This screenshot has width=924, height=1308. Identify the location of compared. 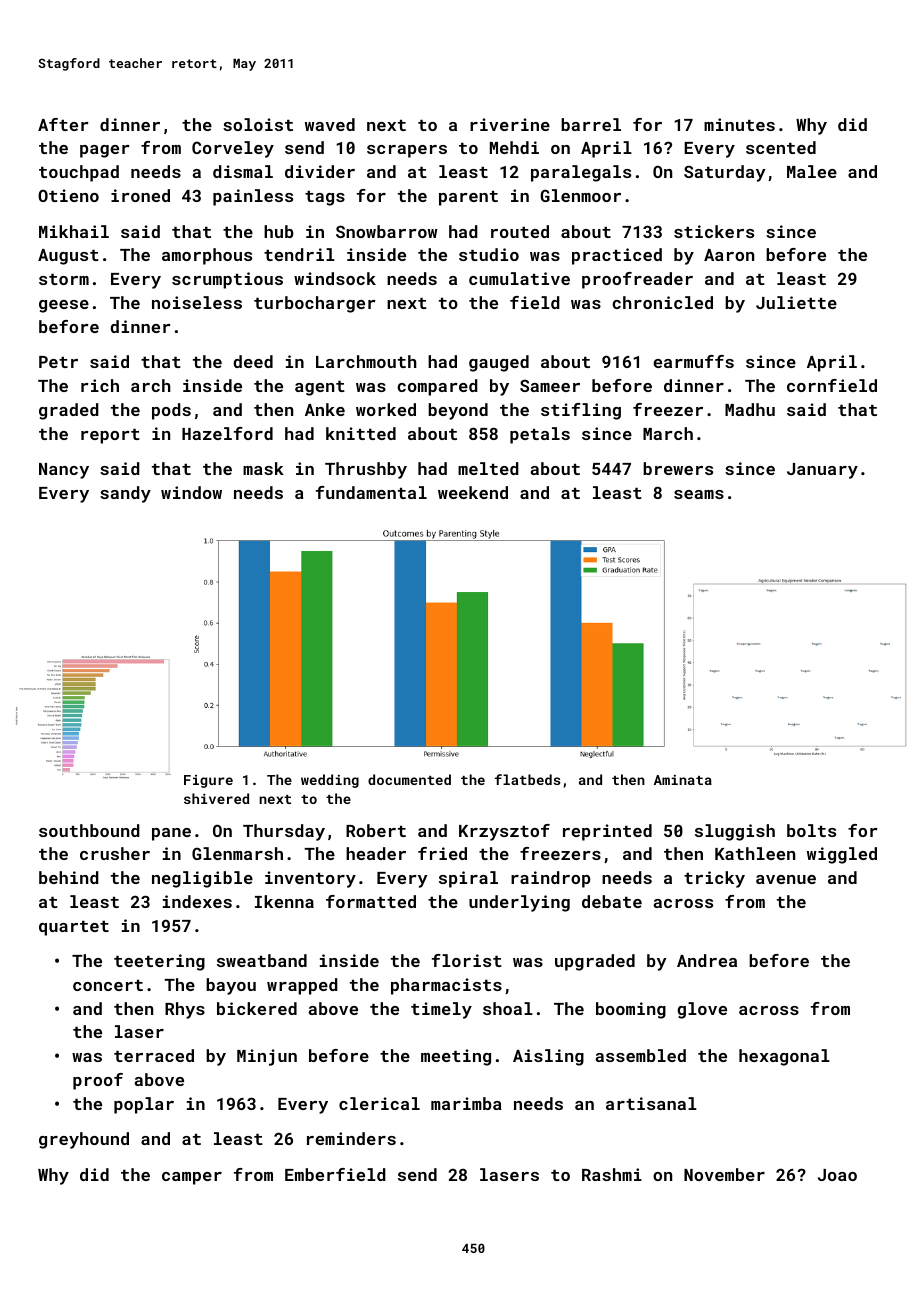
(437, 387).
